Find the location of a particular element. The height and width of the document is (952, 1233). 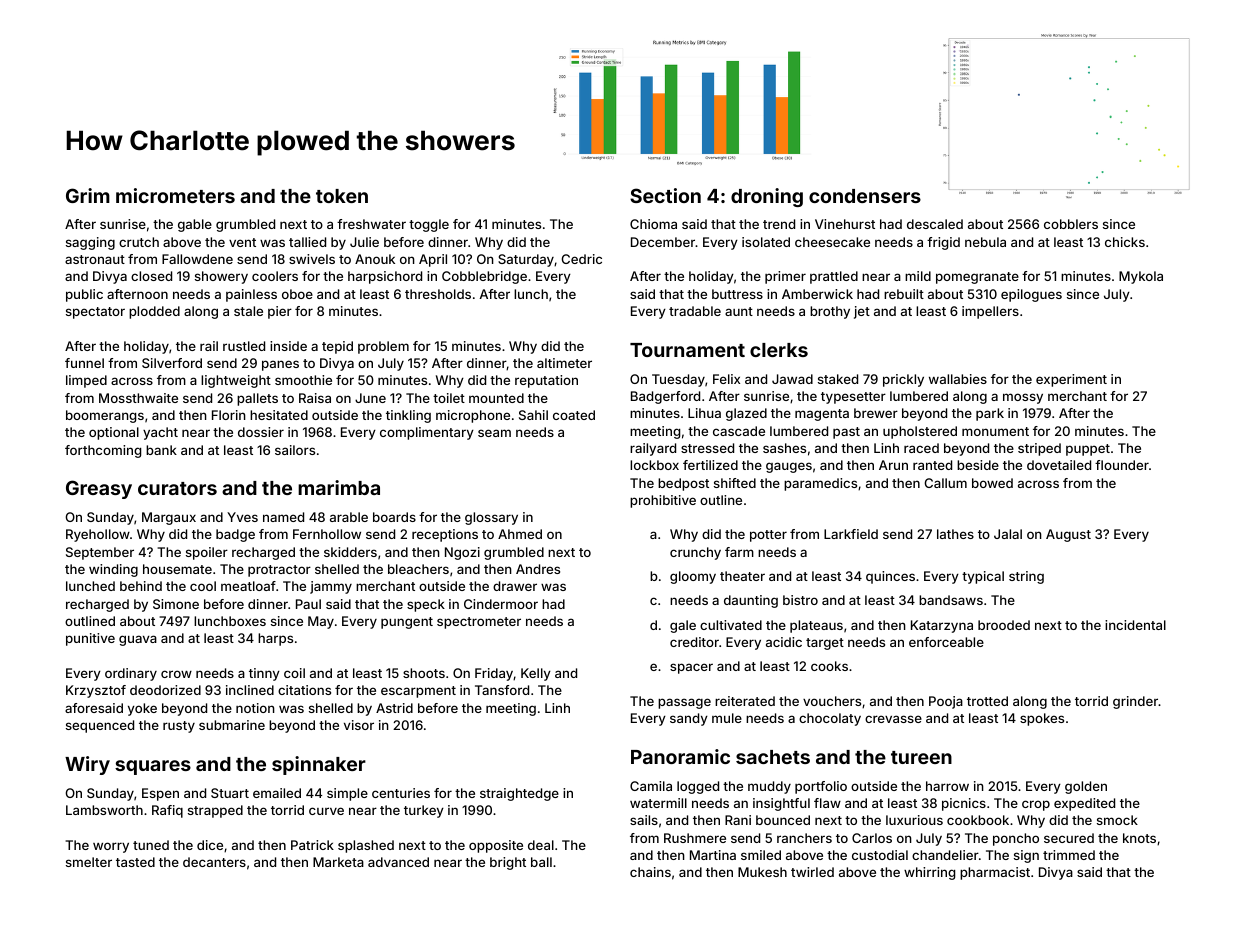

mild is located at coordinates (918, 276).
